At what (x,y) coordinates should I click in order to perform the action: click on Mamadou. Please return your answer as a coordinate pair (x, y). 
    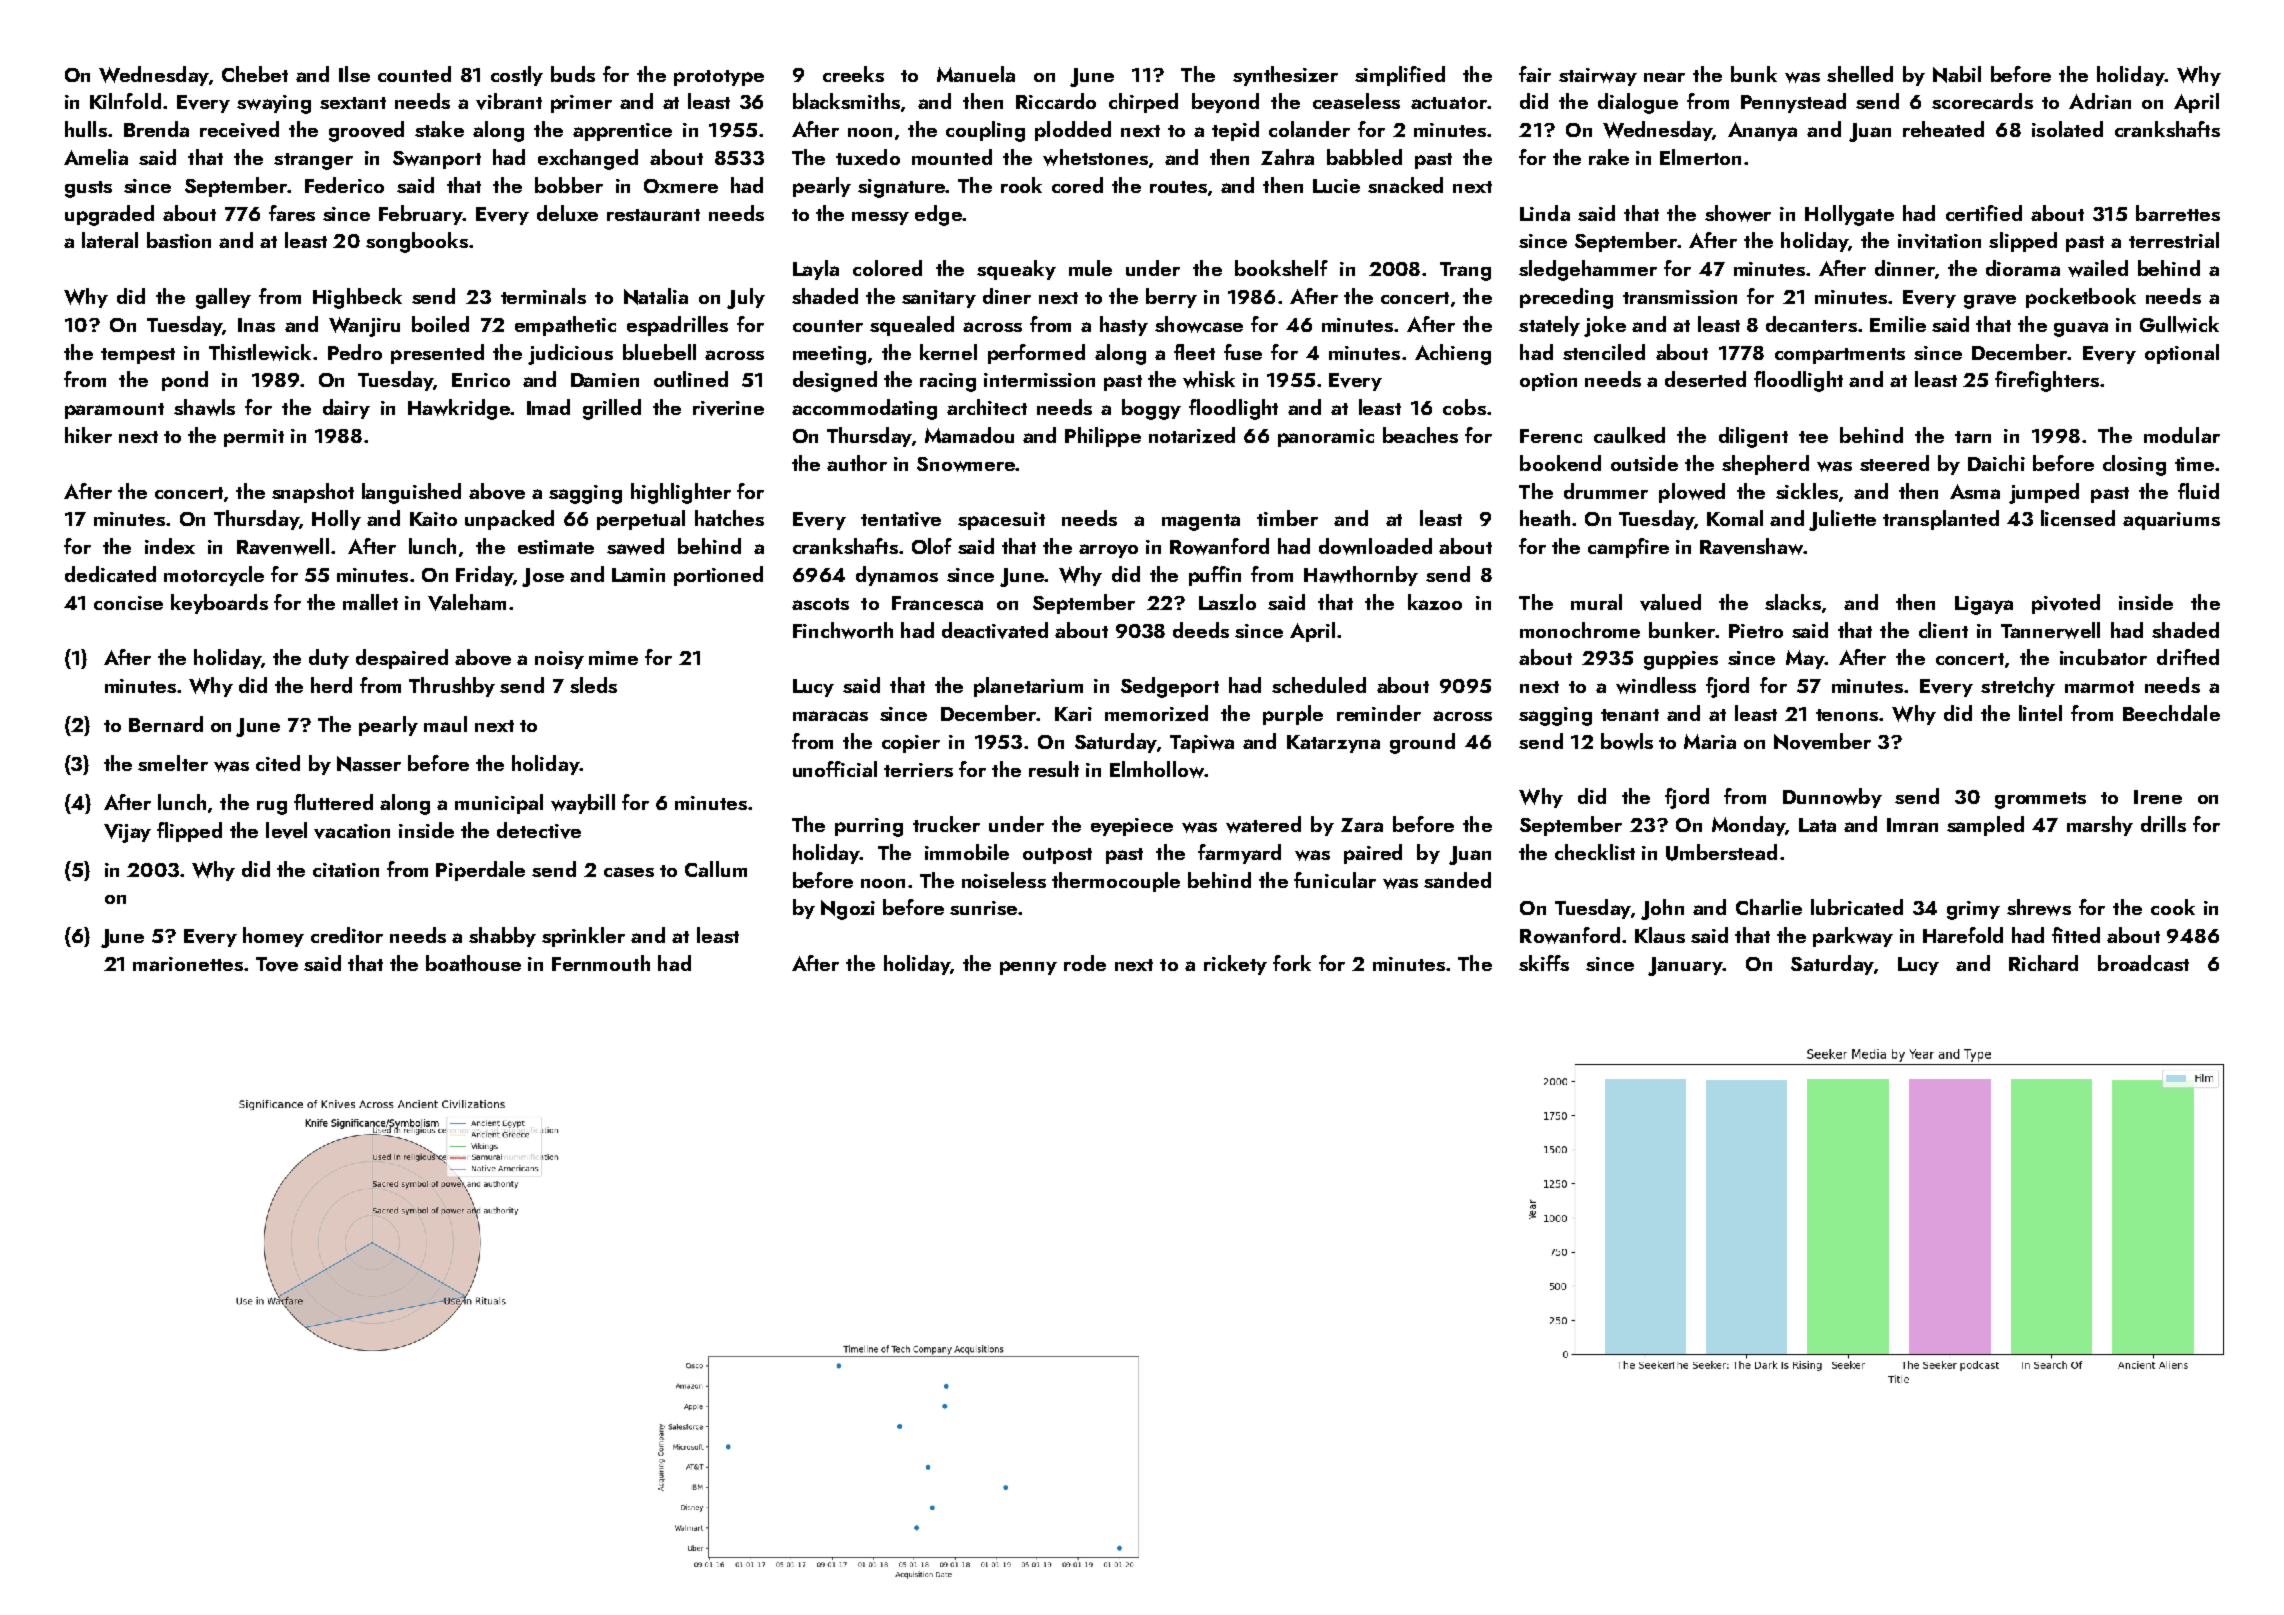
    Looking at the image, I should click on (969, 435).
